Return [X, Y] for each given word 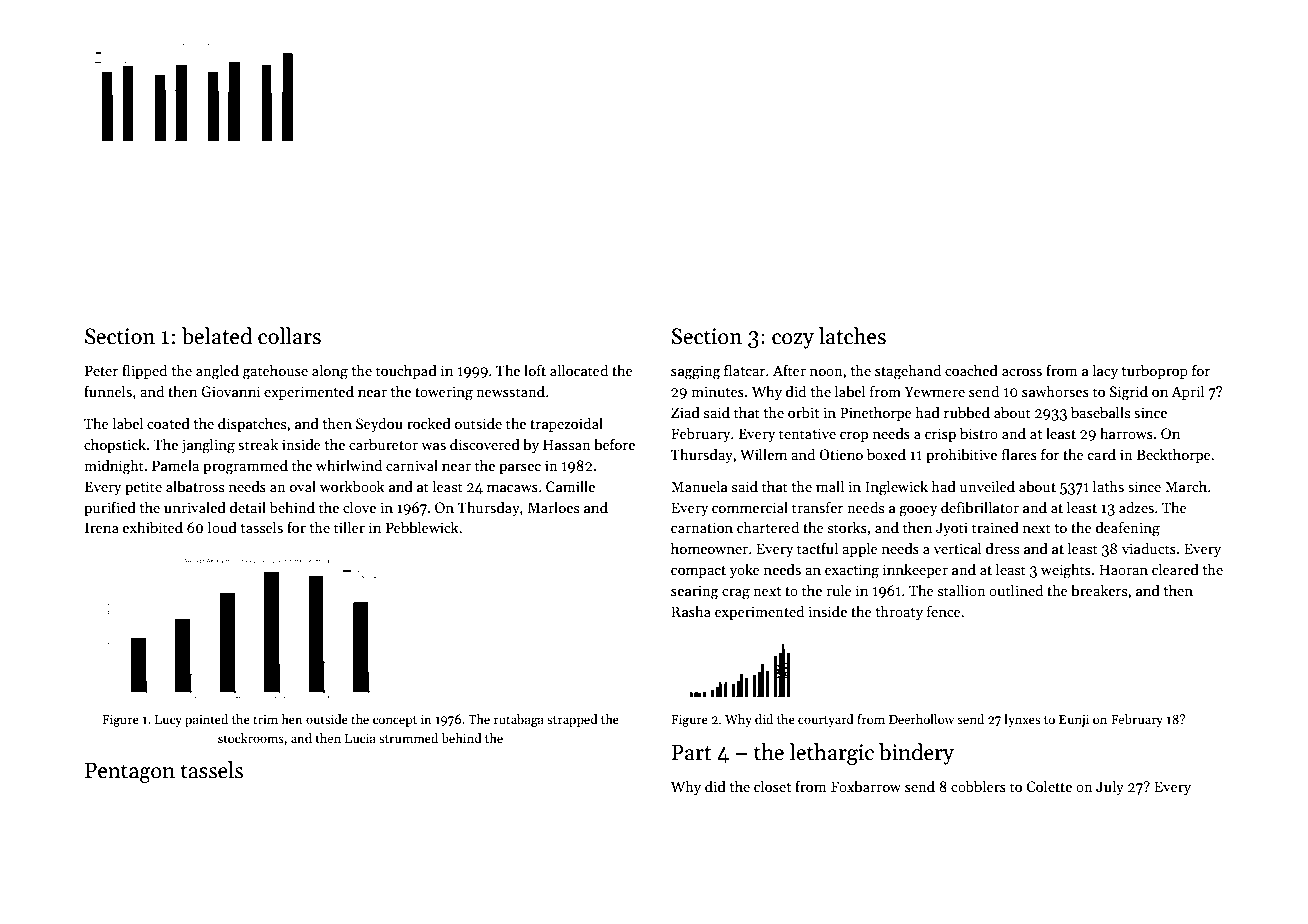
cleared [1175, 569]
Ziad [685, 412]
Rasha [691, 611]
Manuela [699, 486]
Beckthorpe [1174, 455]
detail [248, 507]
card [1102, 454]
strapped [572, 720]
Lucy [168, 721]
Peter [101, 370]
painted [206, 720]
